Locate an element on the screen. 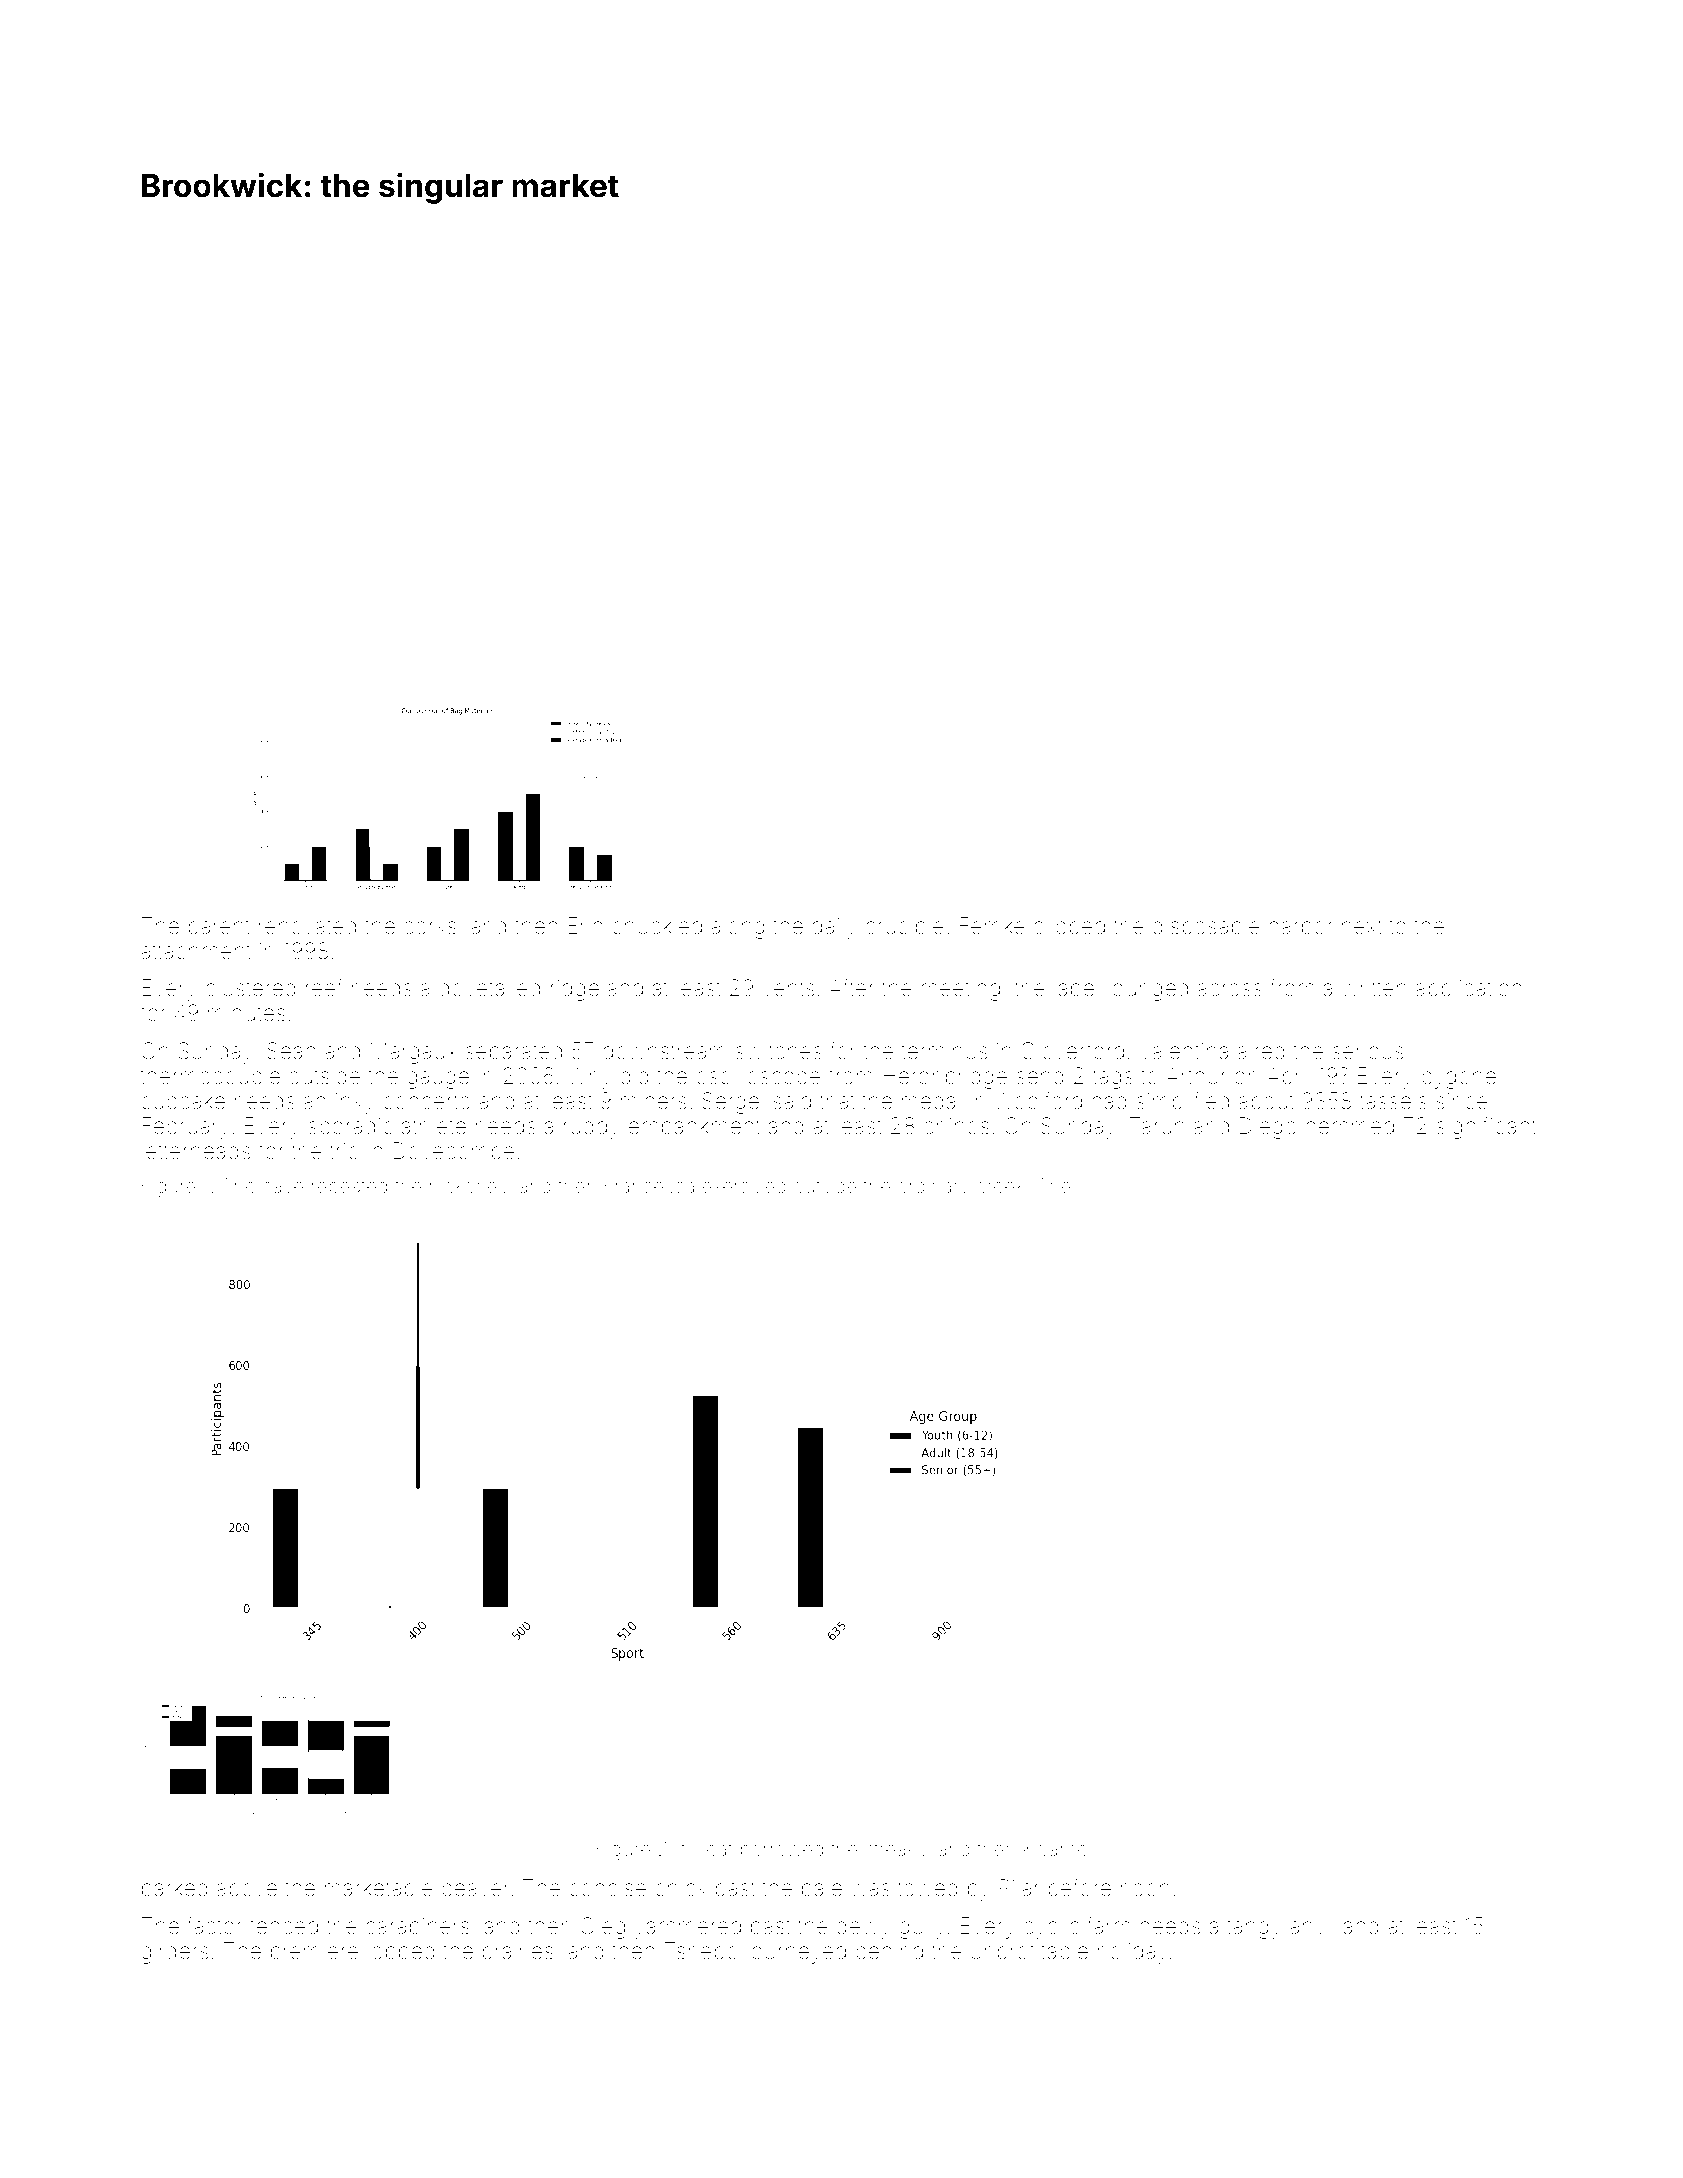 Image resolution: width=1683 pixels, height=2178 pixels. dovetailed is located at coordinates (489, 988).
